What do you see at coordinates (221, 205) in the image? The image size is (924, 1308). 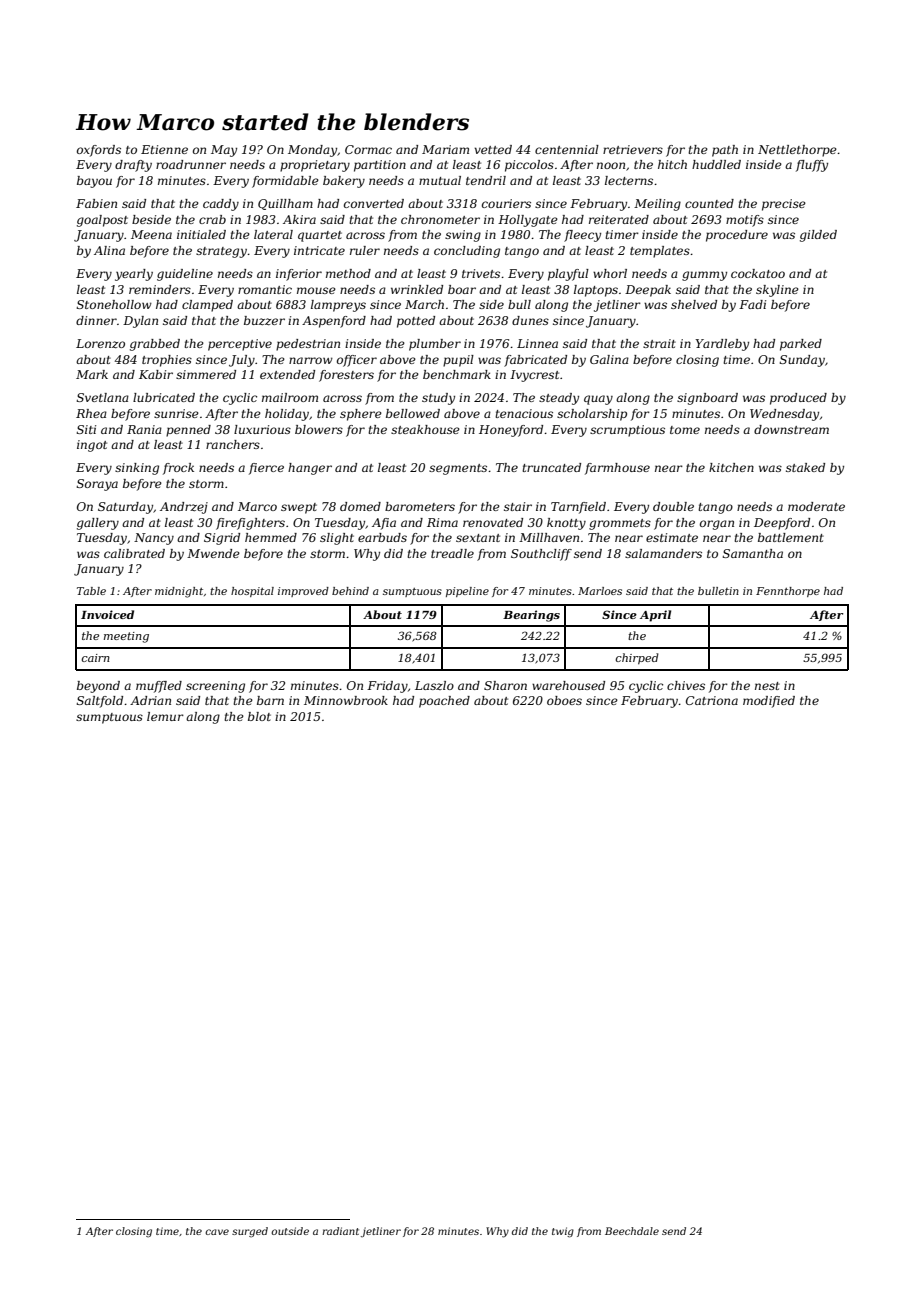 I see `caddy` at bounding box center [221, 205].
